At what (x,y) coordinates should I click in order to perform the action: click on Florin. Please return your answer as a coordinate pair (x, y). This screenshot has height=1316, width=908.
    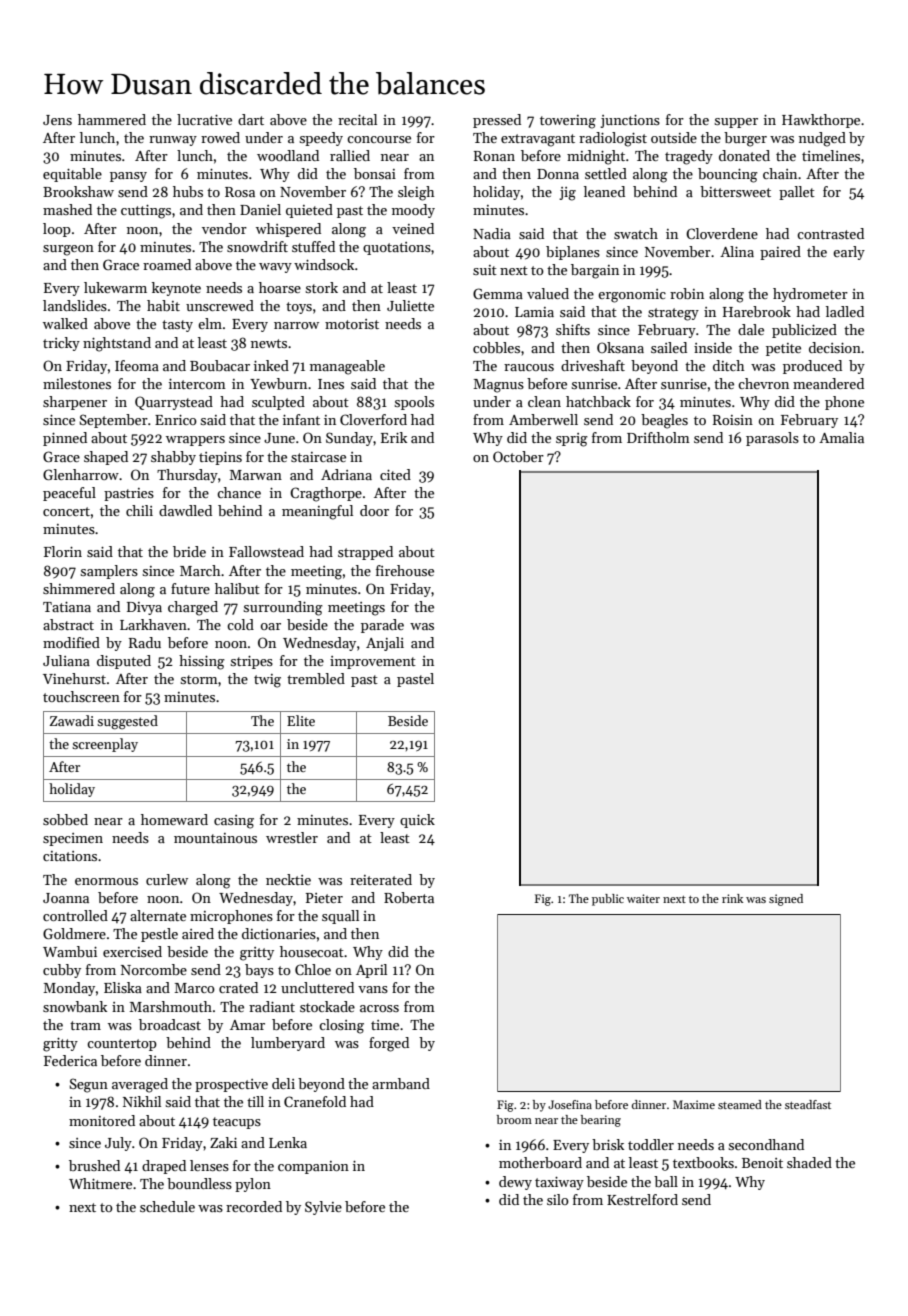
    Looking at the image, I should click on (63, 551).
